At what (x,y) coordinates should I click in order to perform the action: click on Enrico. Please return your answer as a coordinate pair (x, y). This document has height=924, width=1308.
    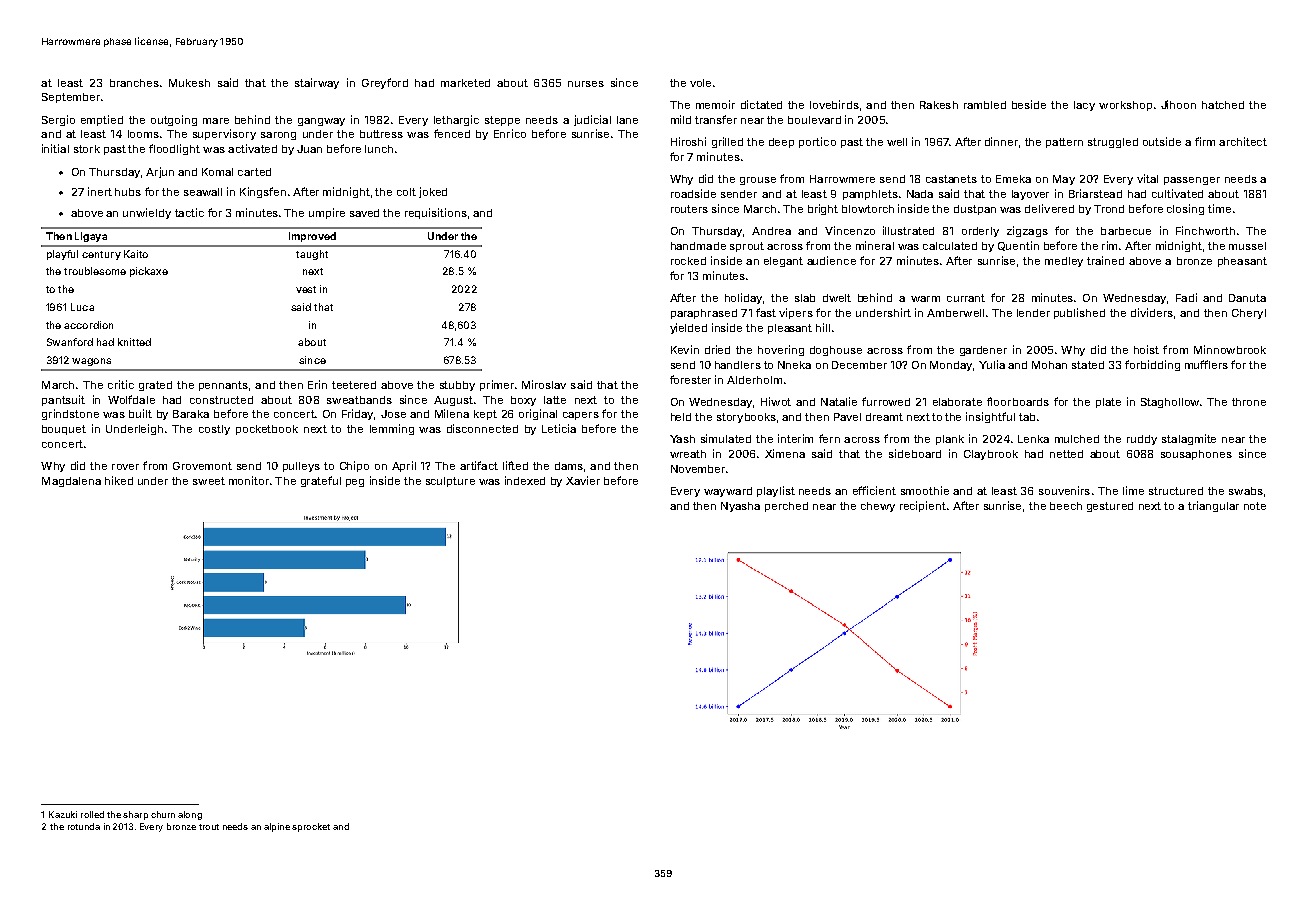
    Looking at the image, I should click on (510, 133).
